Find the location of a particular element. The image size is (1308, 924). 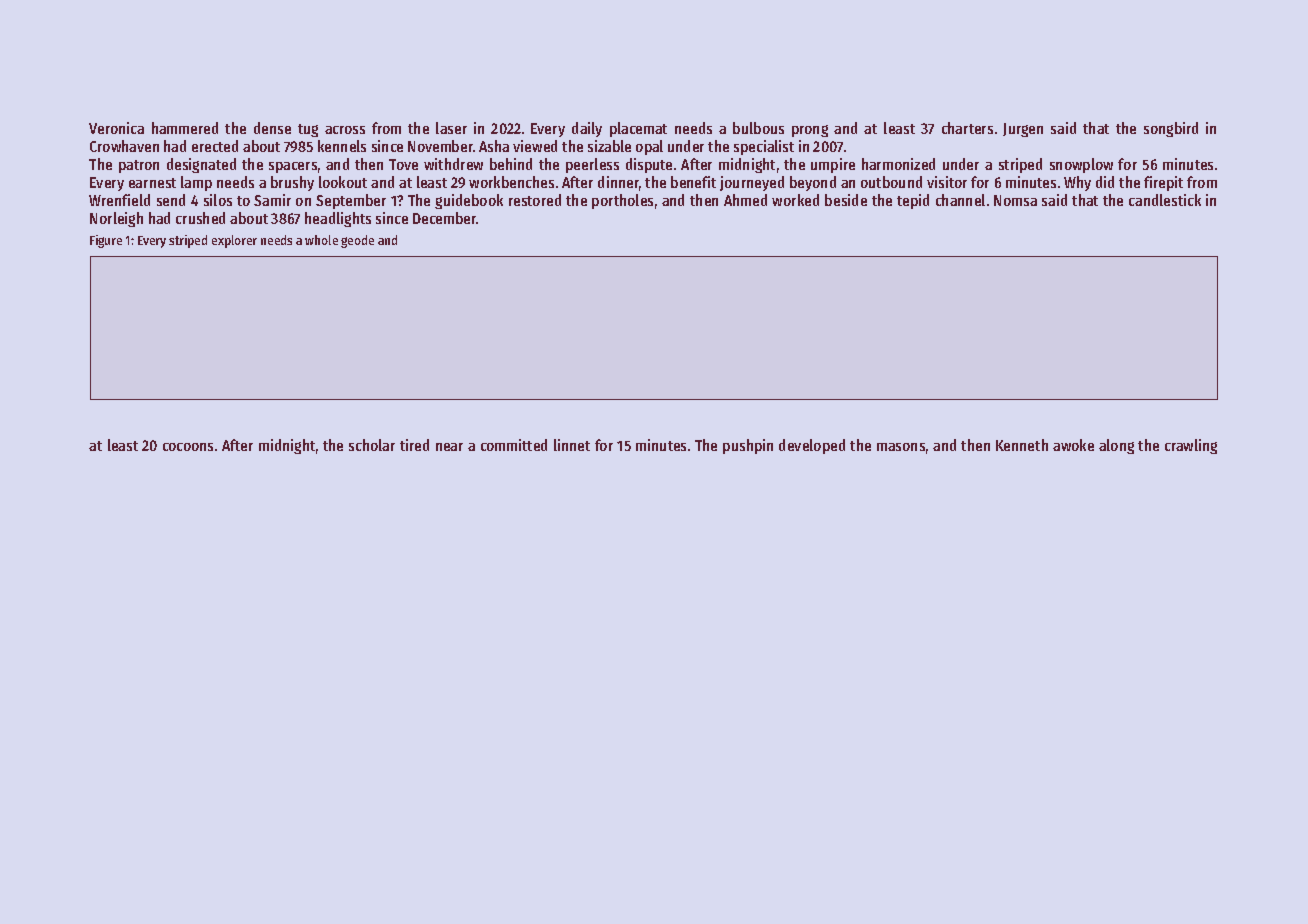

scholar is located at coordinates (372, 445).
